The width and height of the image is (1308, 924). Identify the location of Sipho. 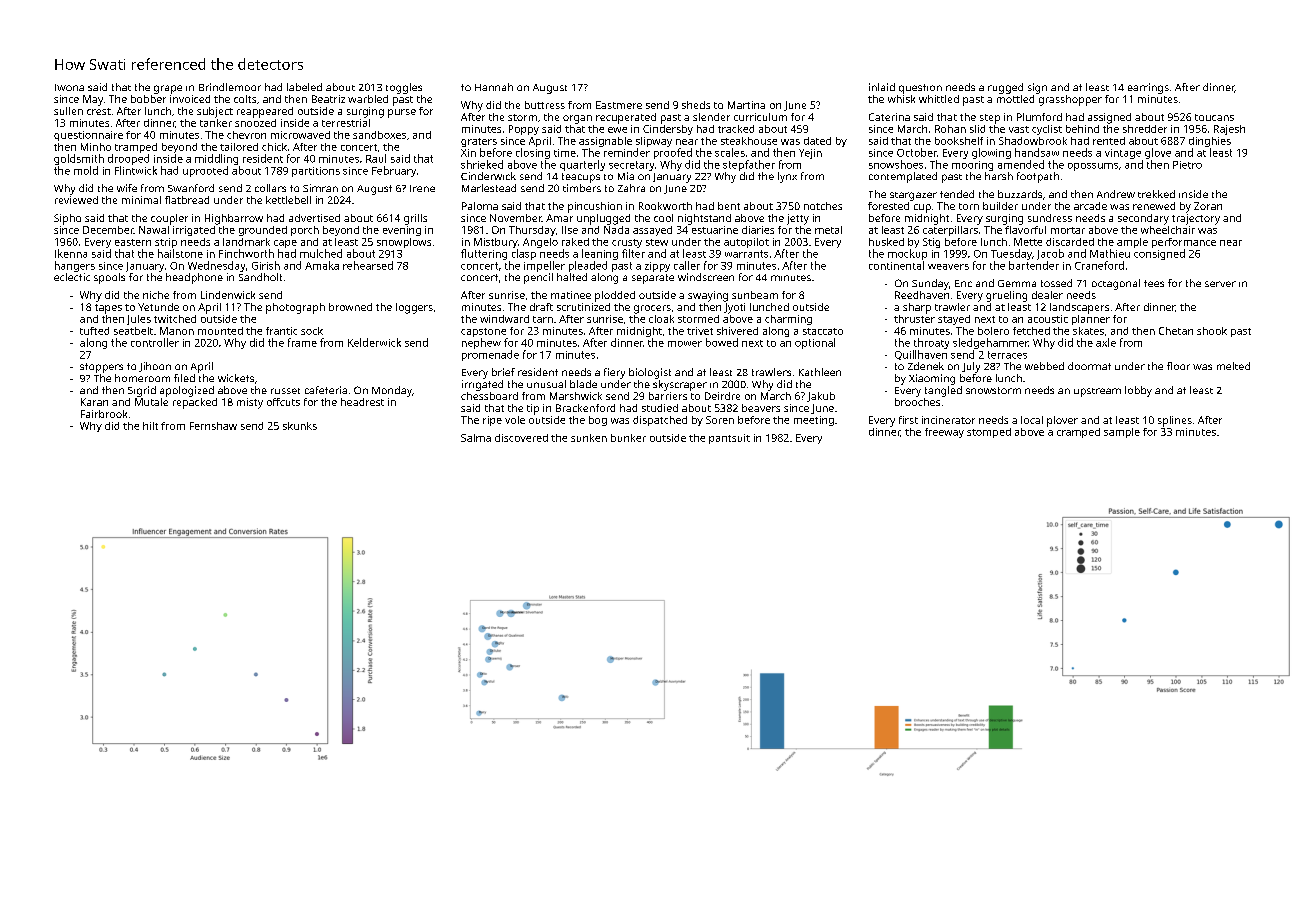
(67, 219).
